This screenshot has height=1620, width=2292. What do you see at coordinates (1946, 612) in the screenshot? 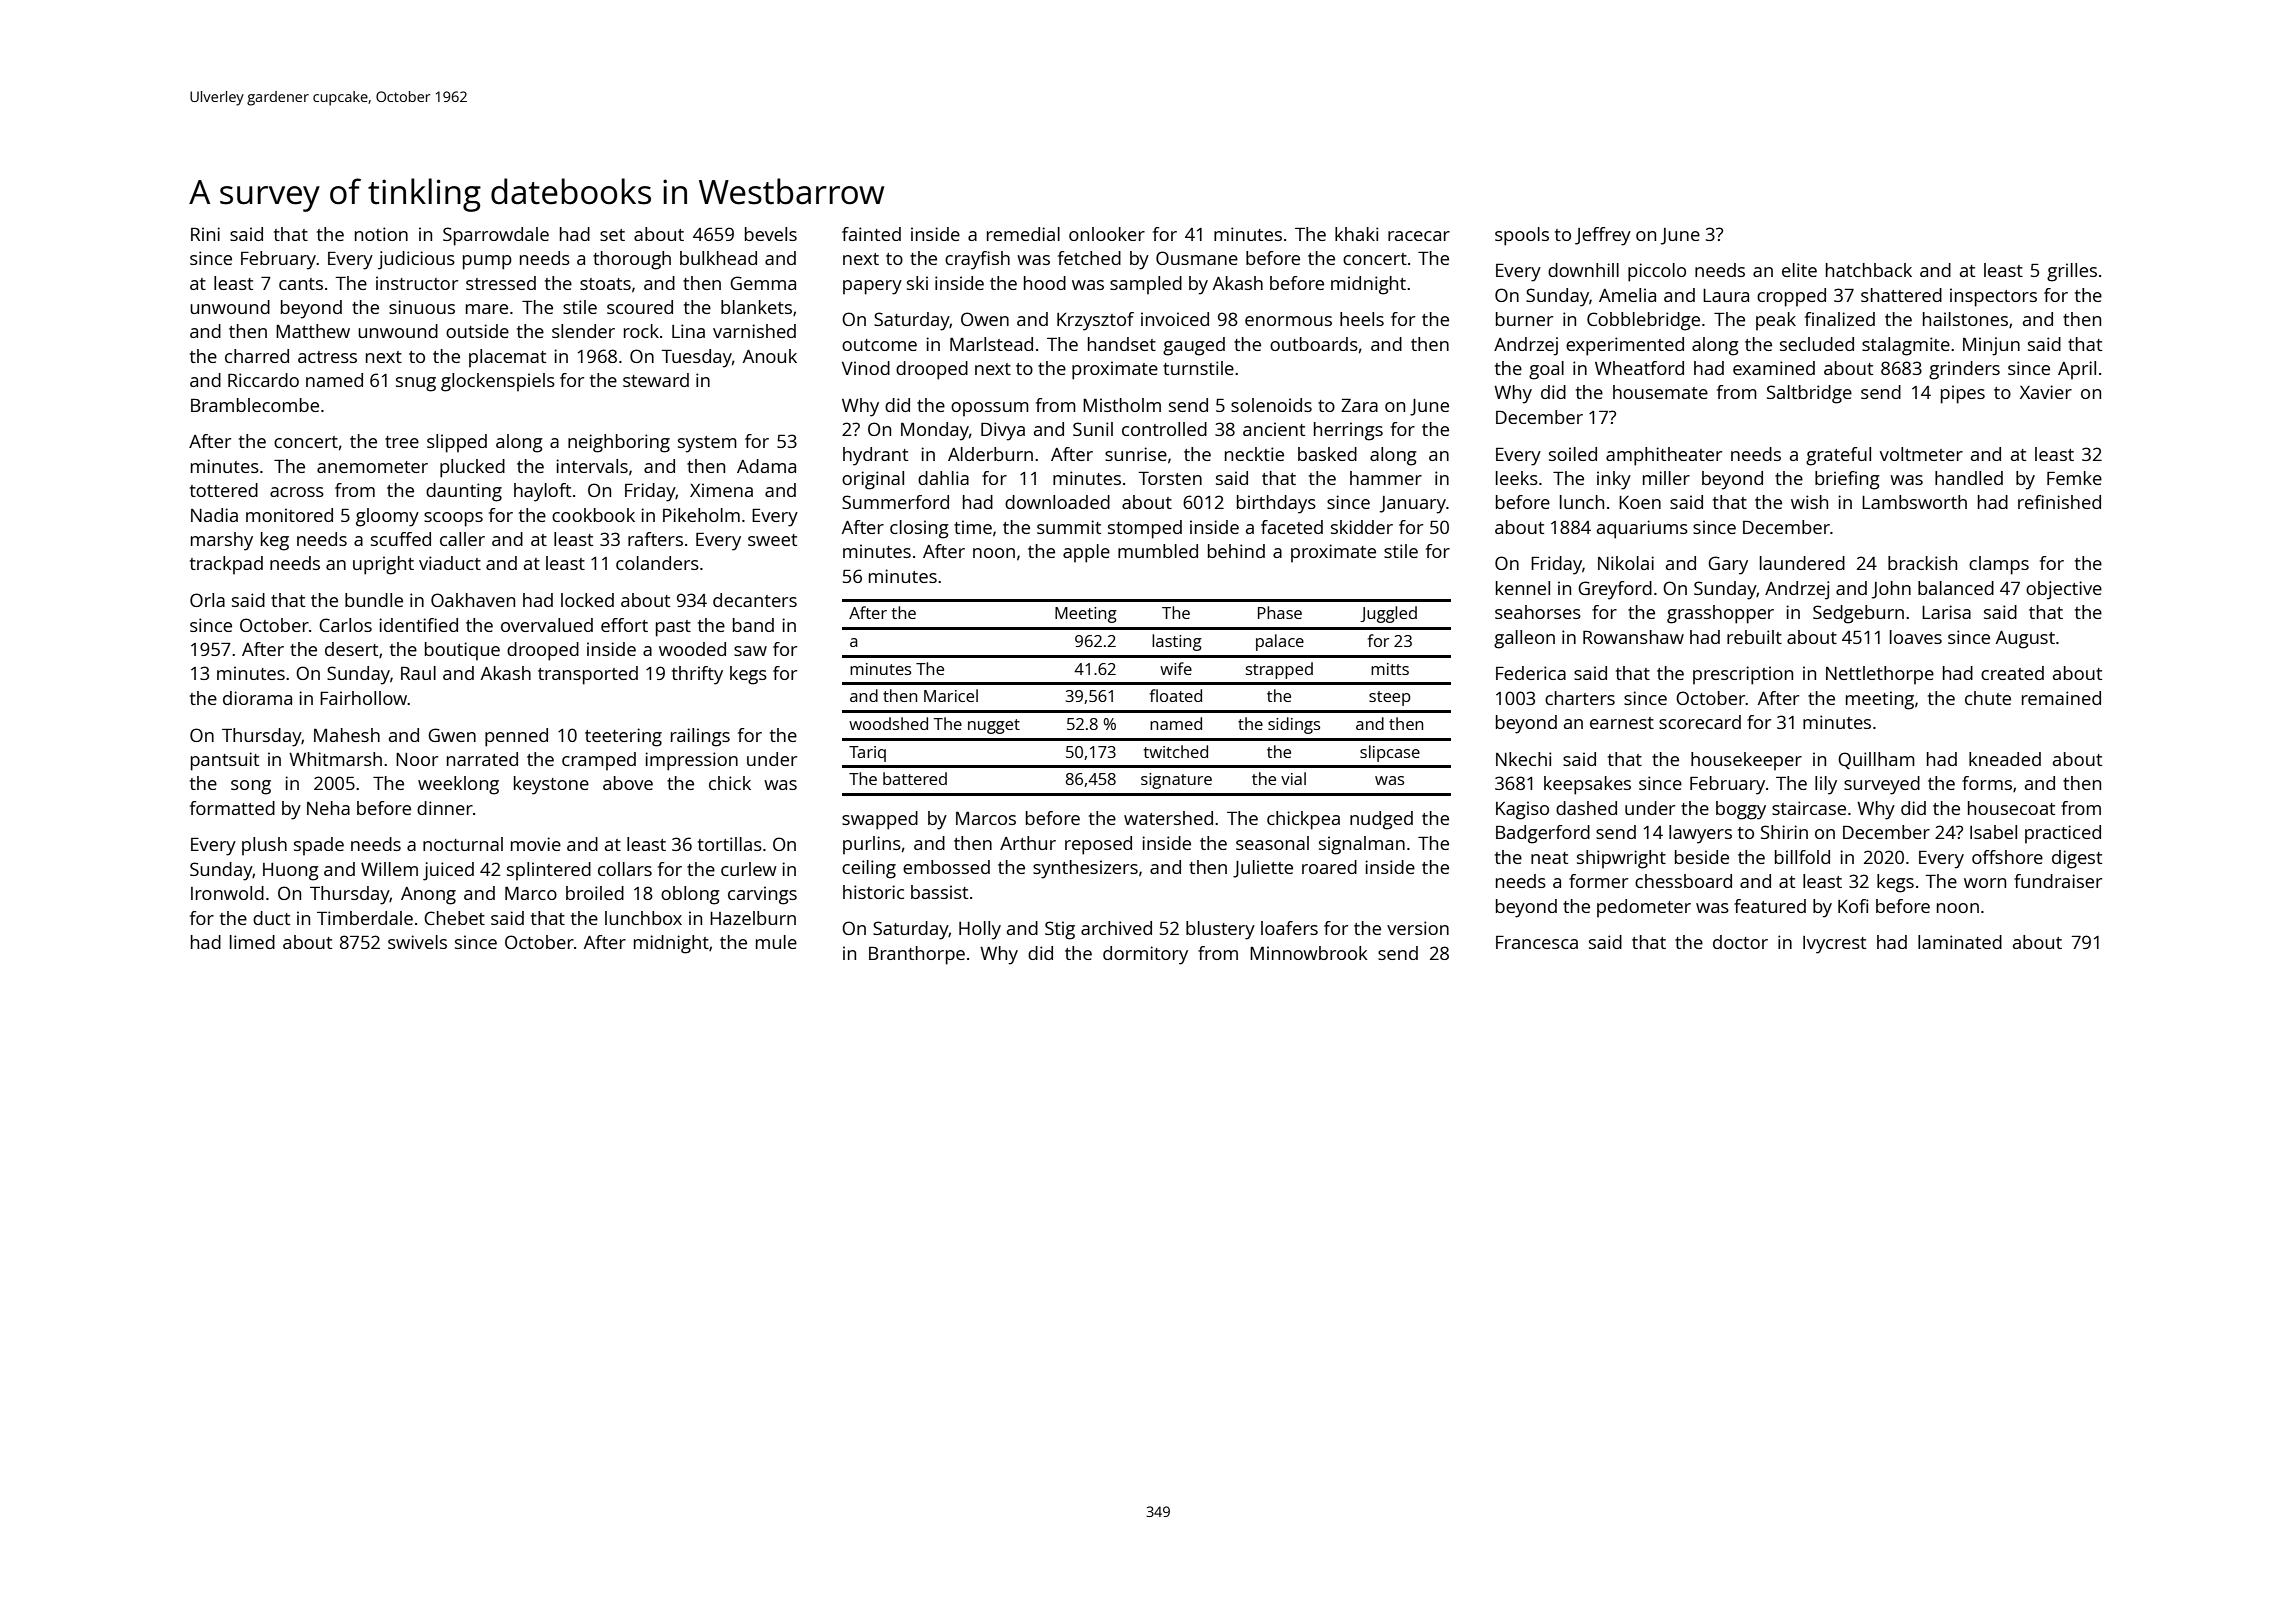
I see `Larisa` at bounding box center [1946, 612].
